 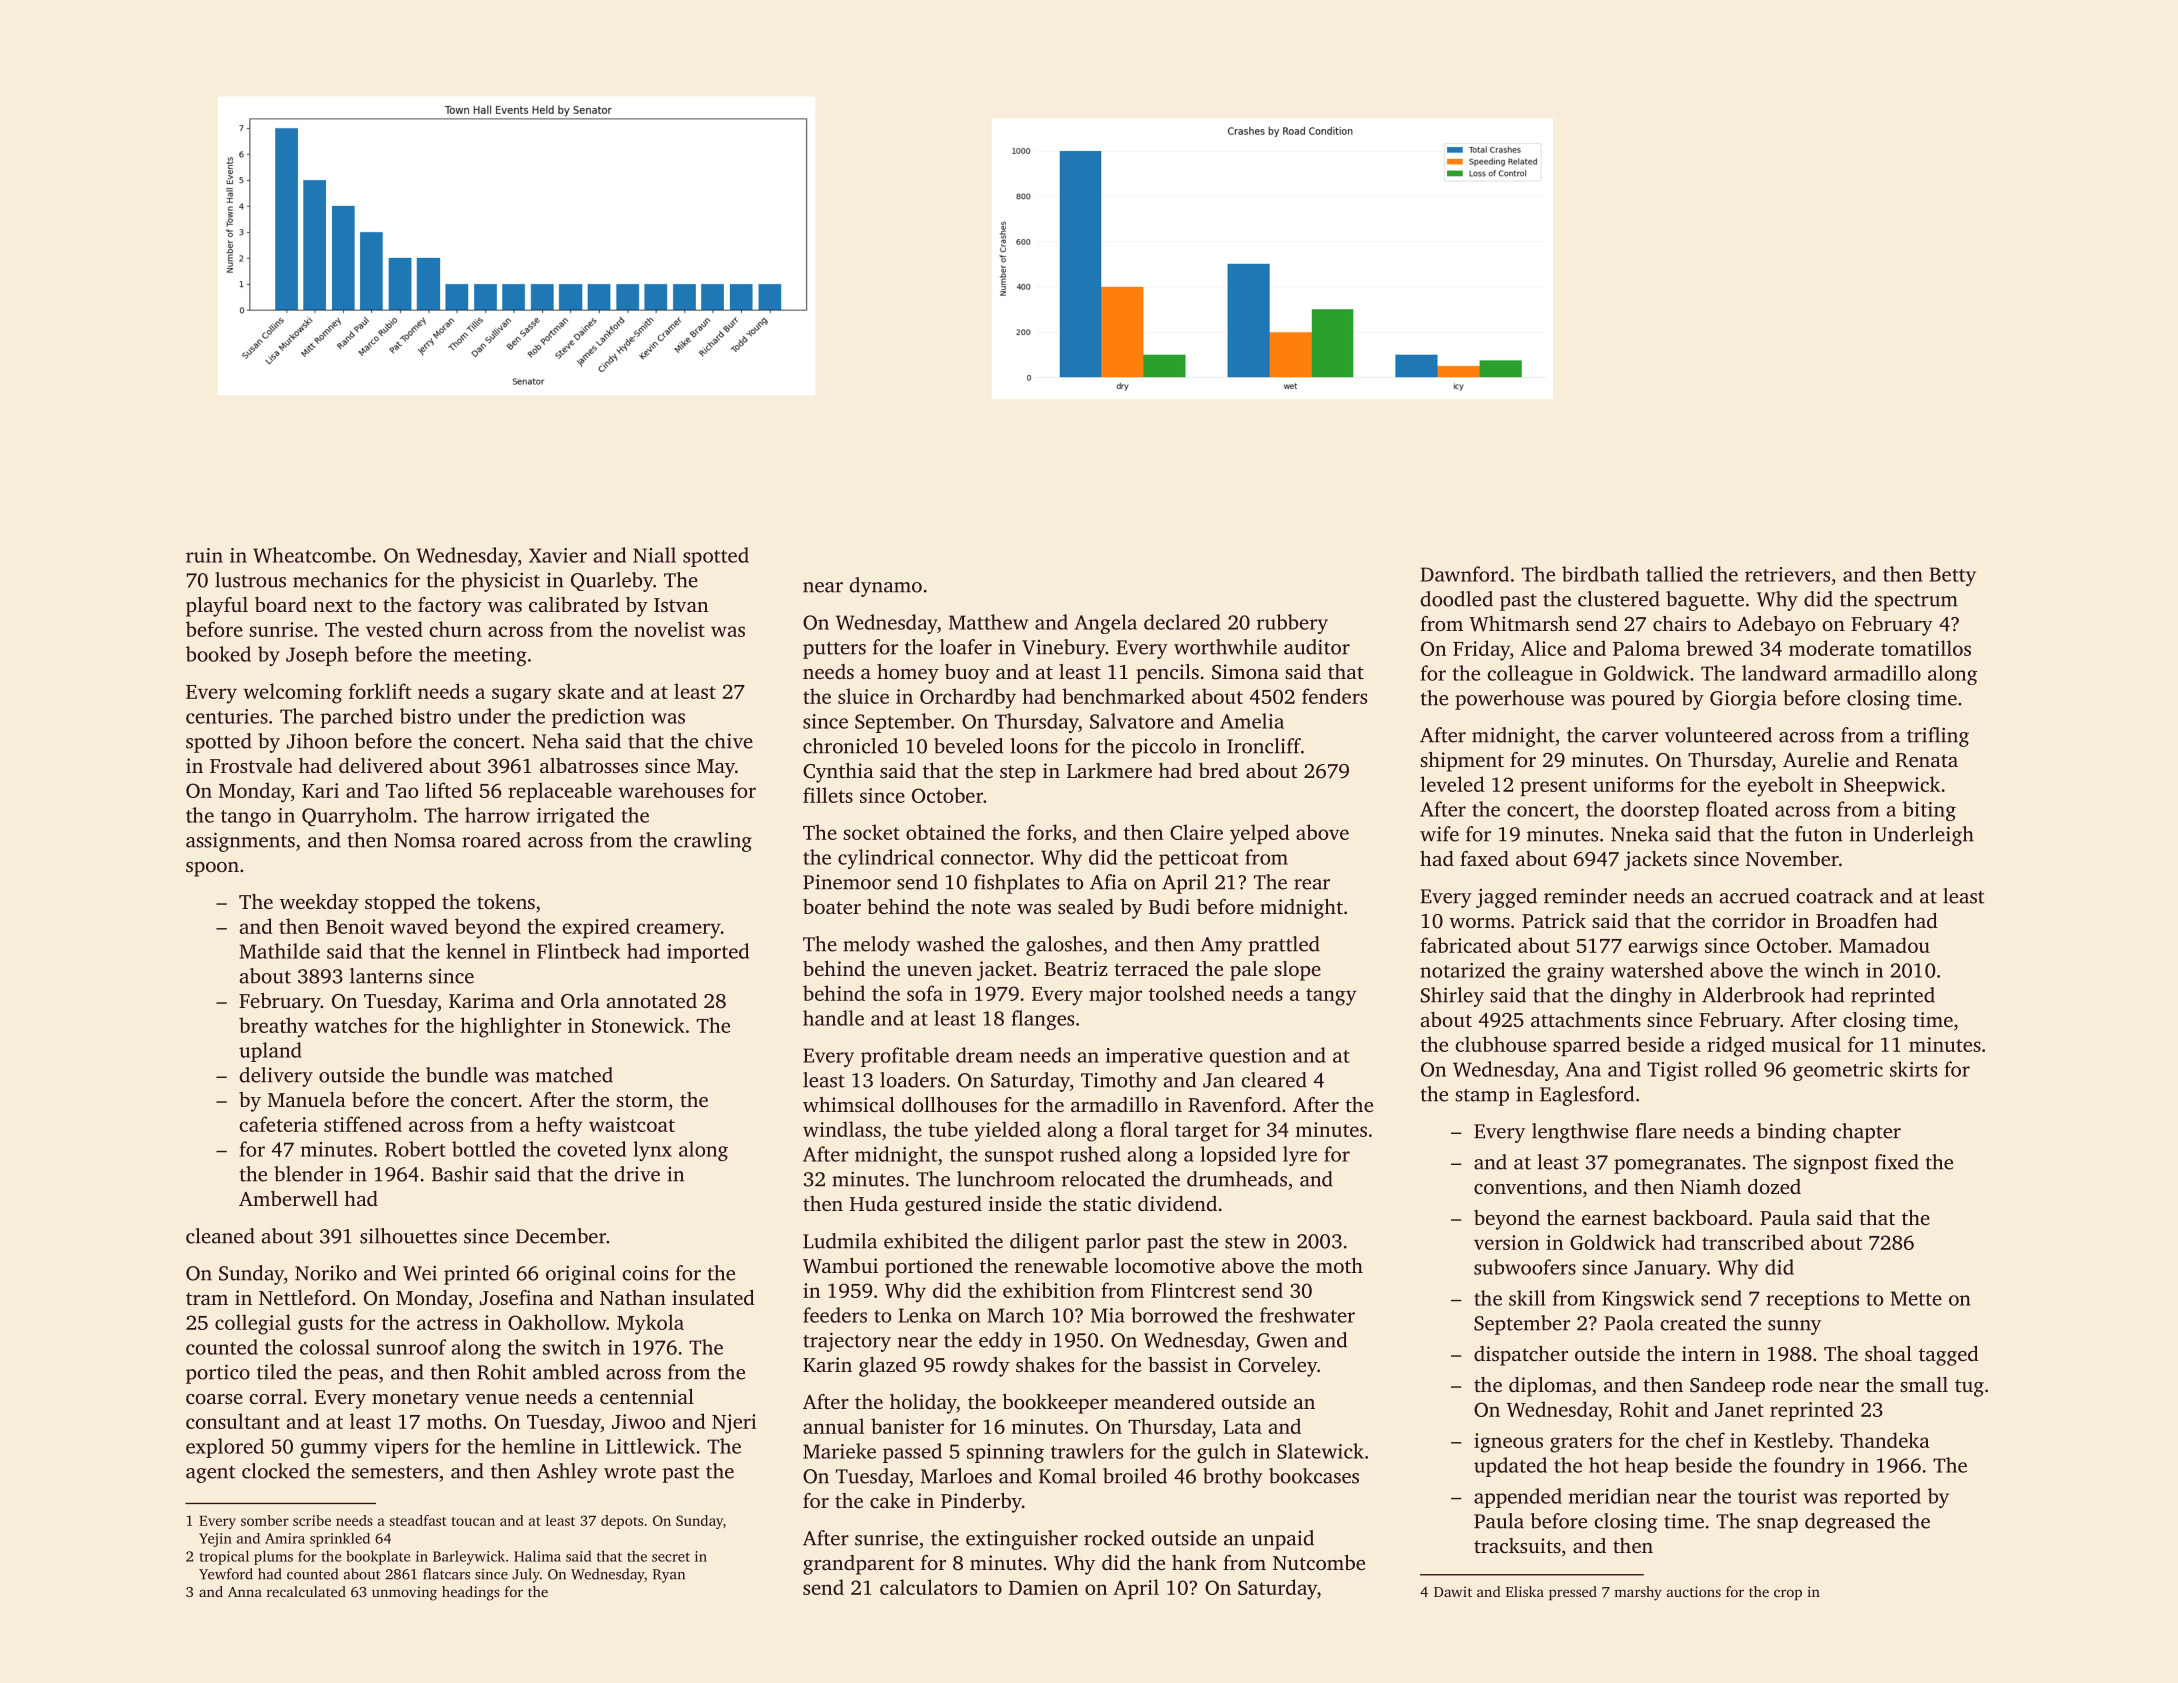 What do you see at coordinates (833, 1018) in the screenshot?
I see `handle` at bounding box center [833, 1018].
